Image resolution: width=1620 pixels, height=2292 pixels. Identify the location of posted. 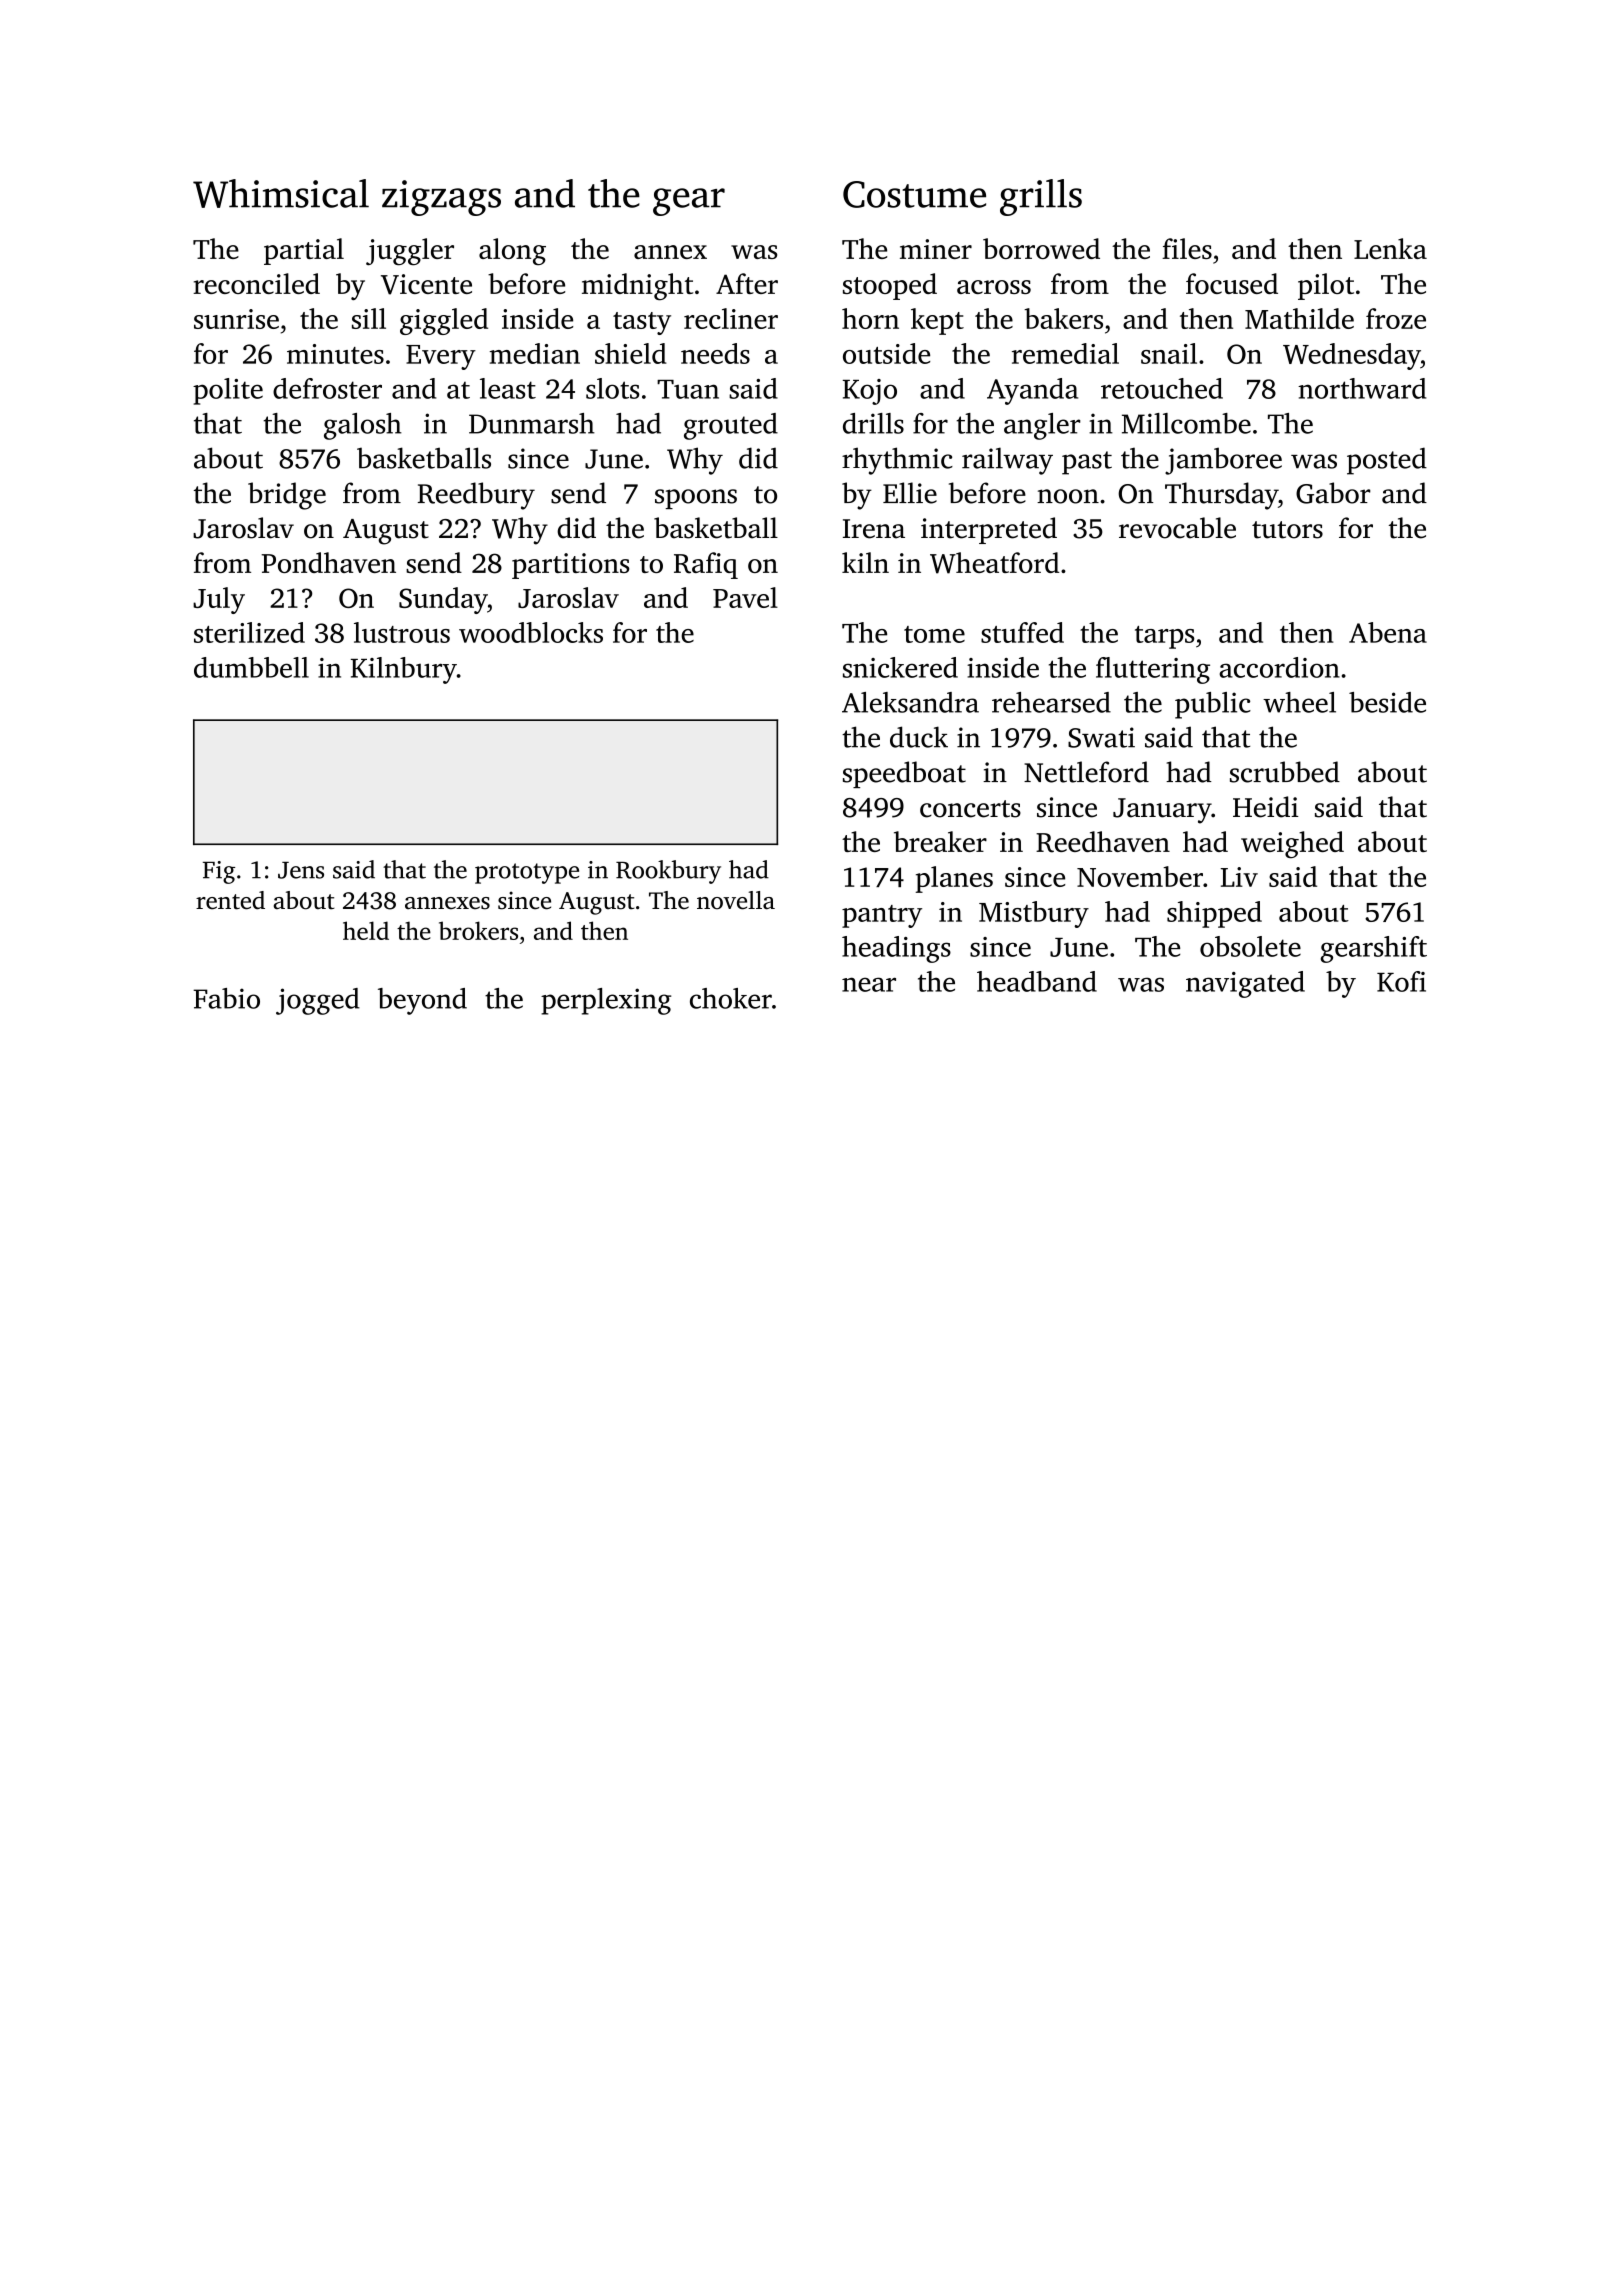
(1387, 461).
